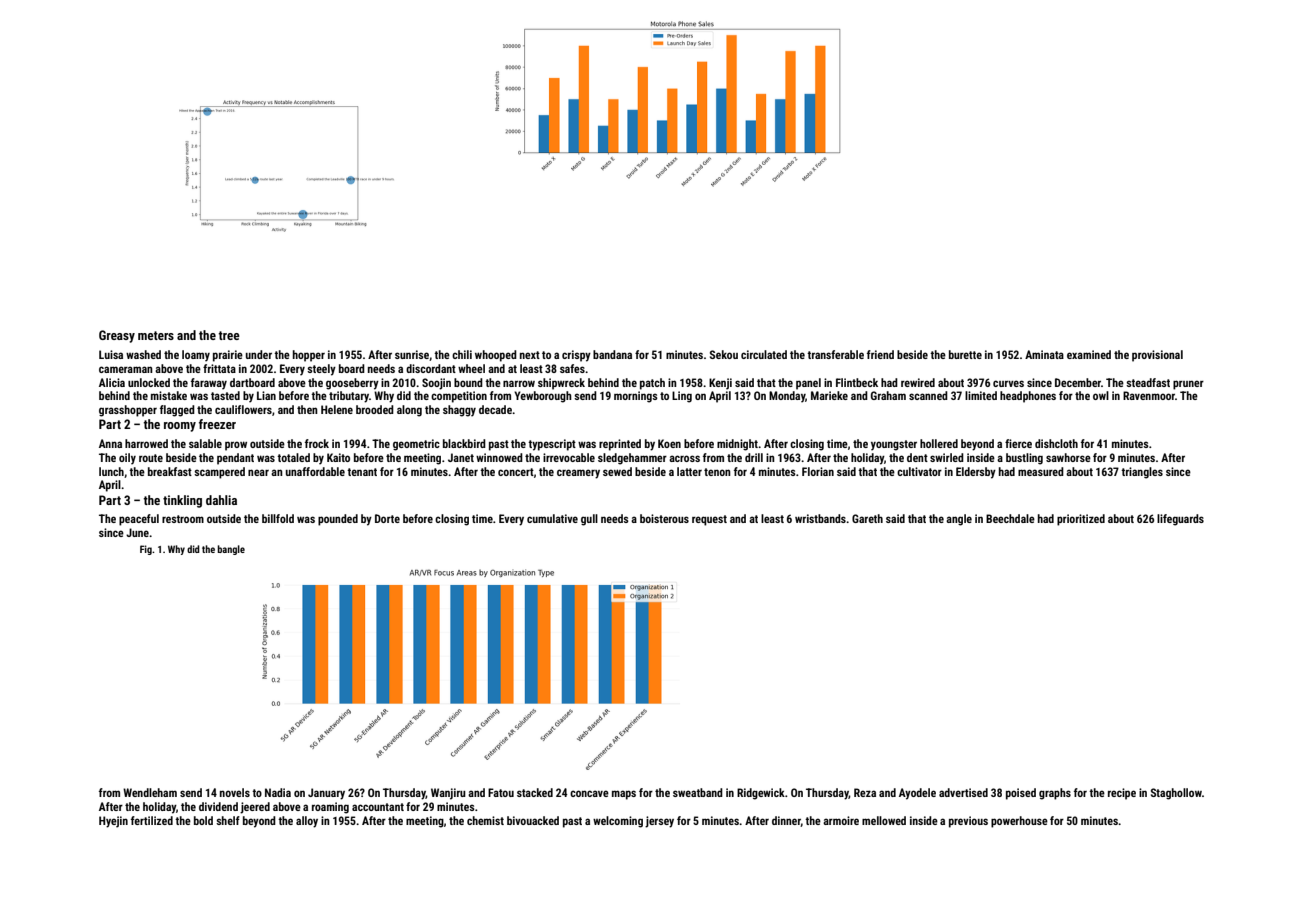  What do you see at coordinates (569, 457) in the screenshot?
I see `irrevocable` at bounding box center [569, 457].
